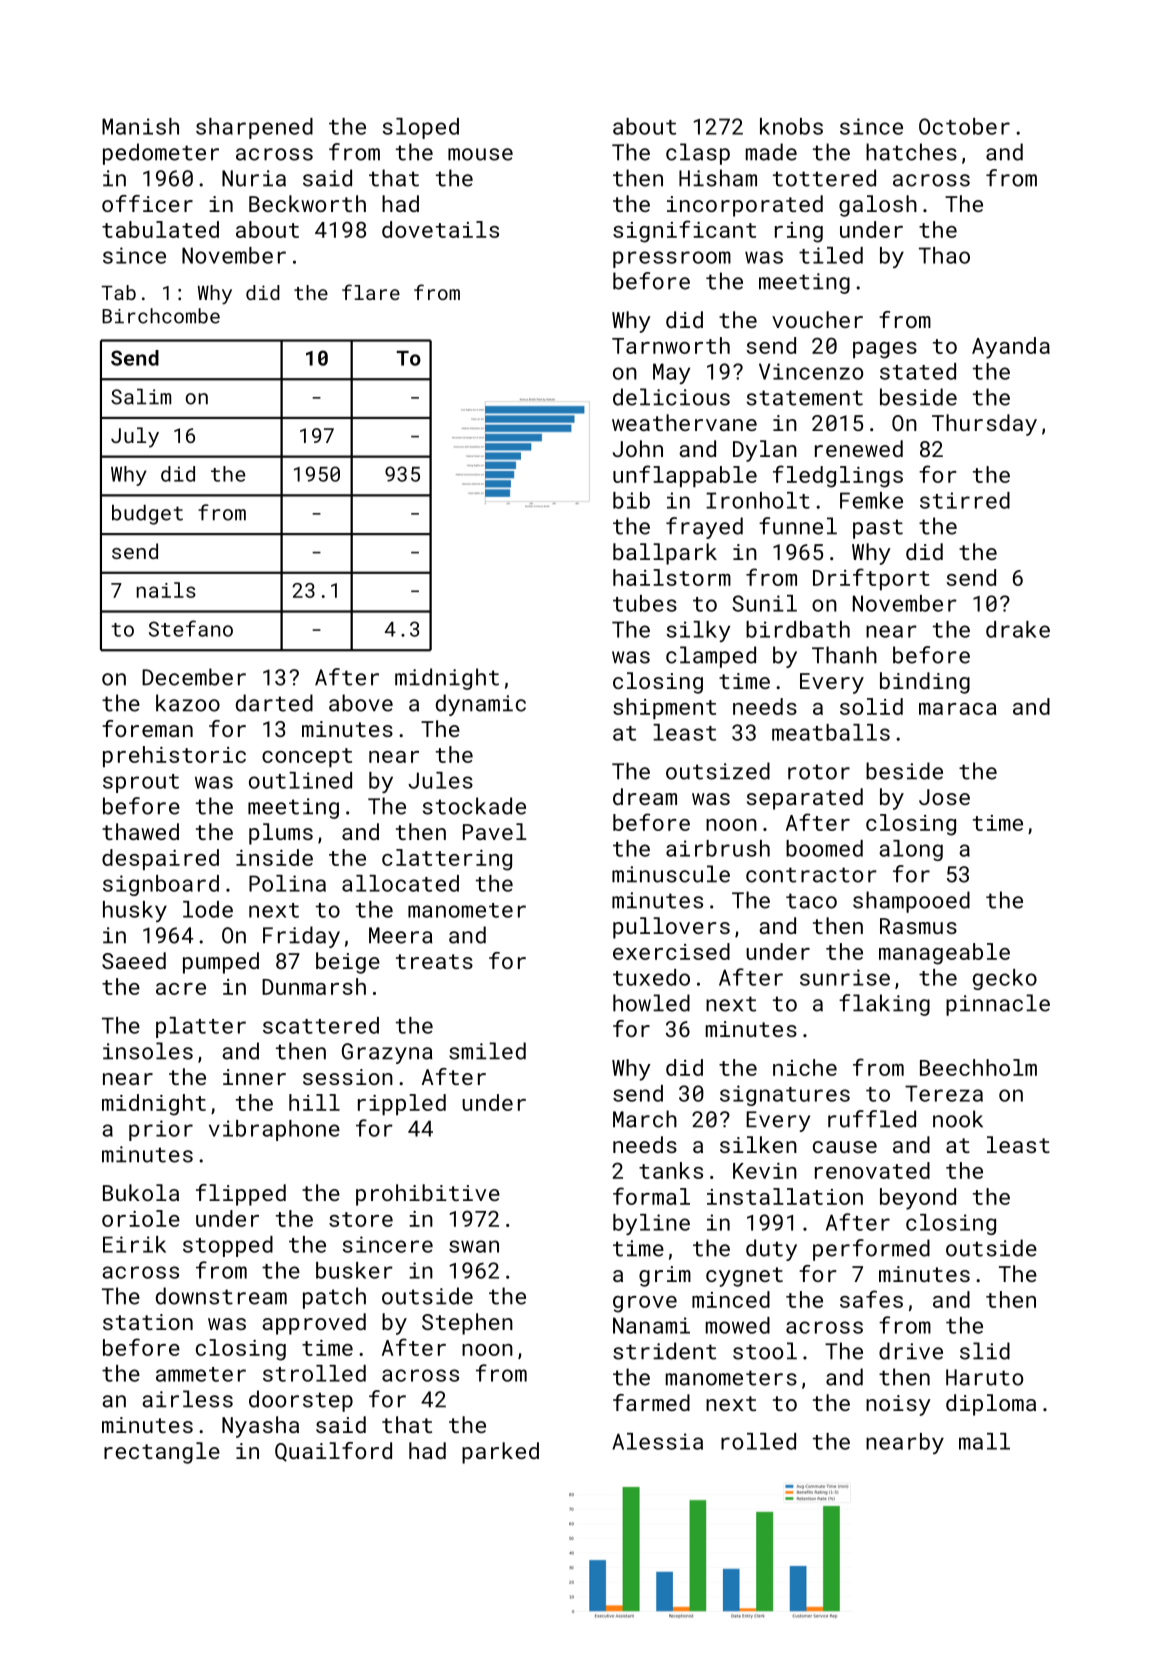 The image size is (1165, 1654). I want to click on dynamic, so click(481, 705).
